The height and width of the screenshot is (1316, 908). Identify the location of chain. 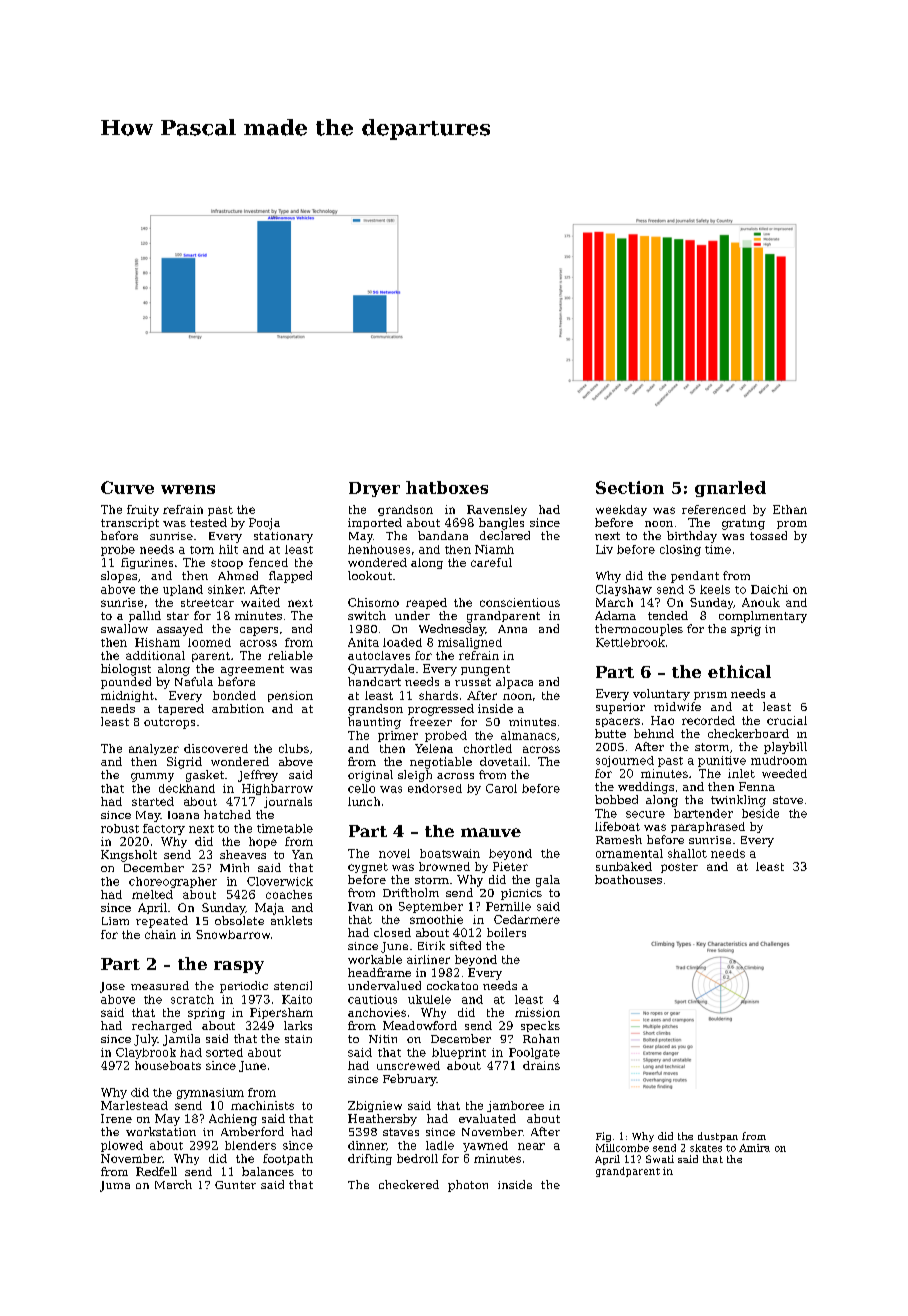
(160, 934).
